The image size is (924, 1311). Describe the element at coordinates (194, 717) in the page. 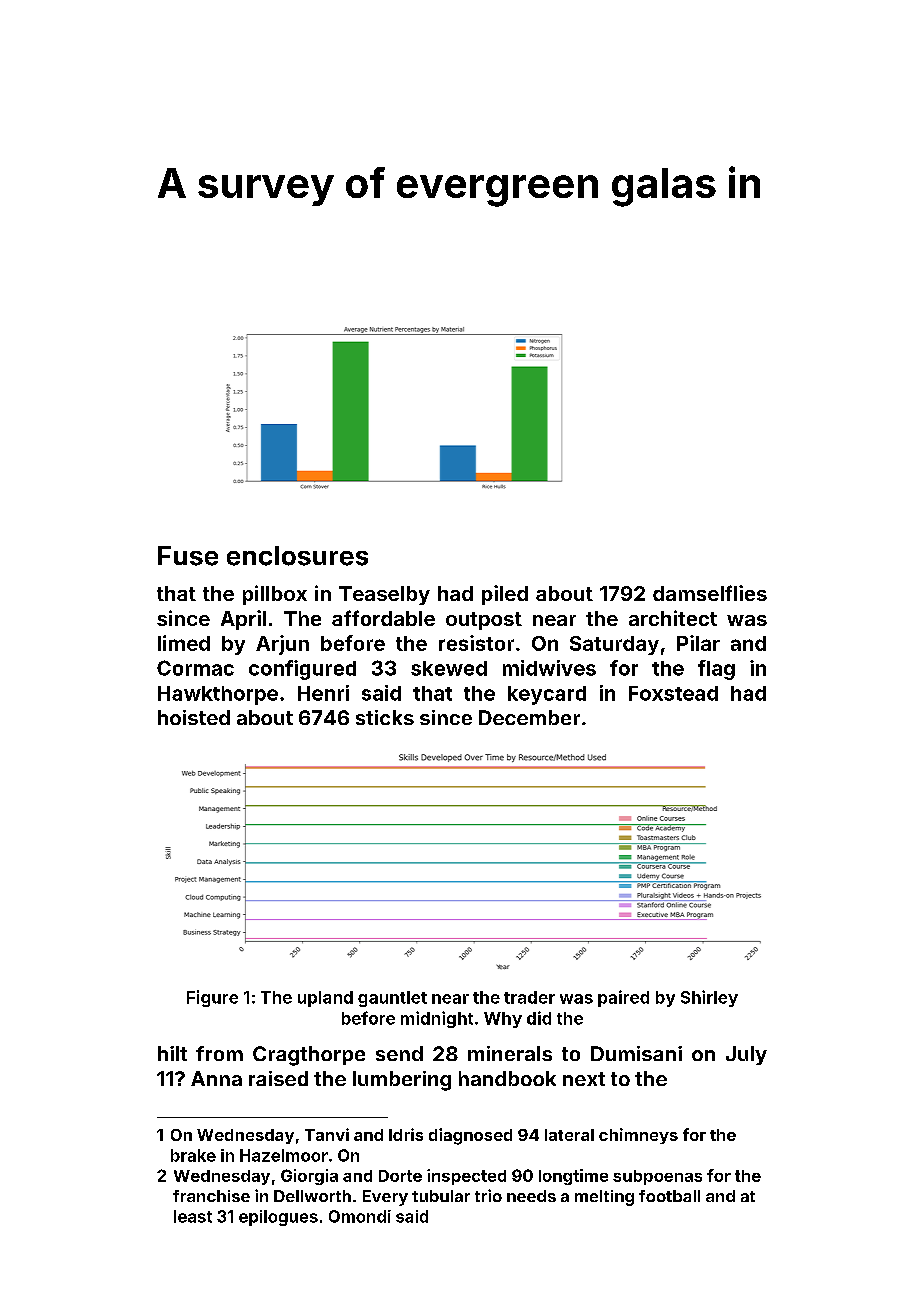

I see `hoisted` at that location.
